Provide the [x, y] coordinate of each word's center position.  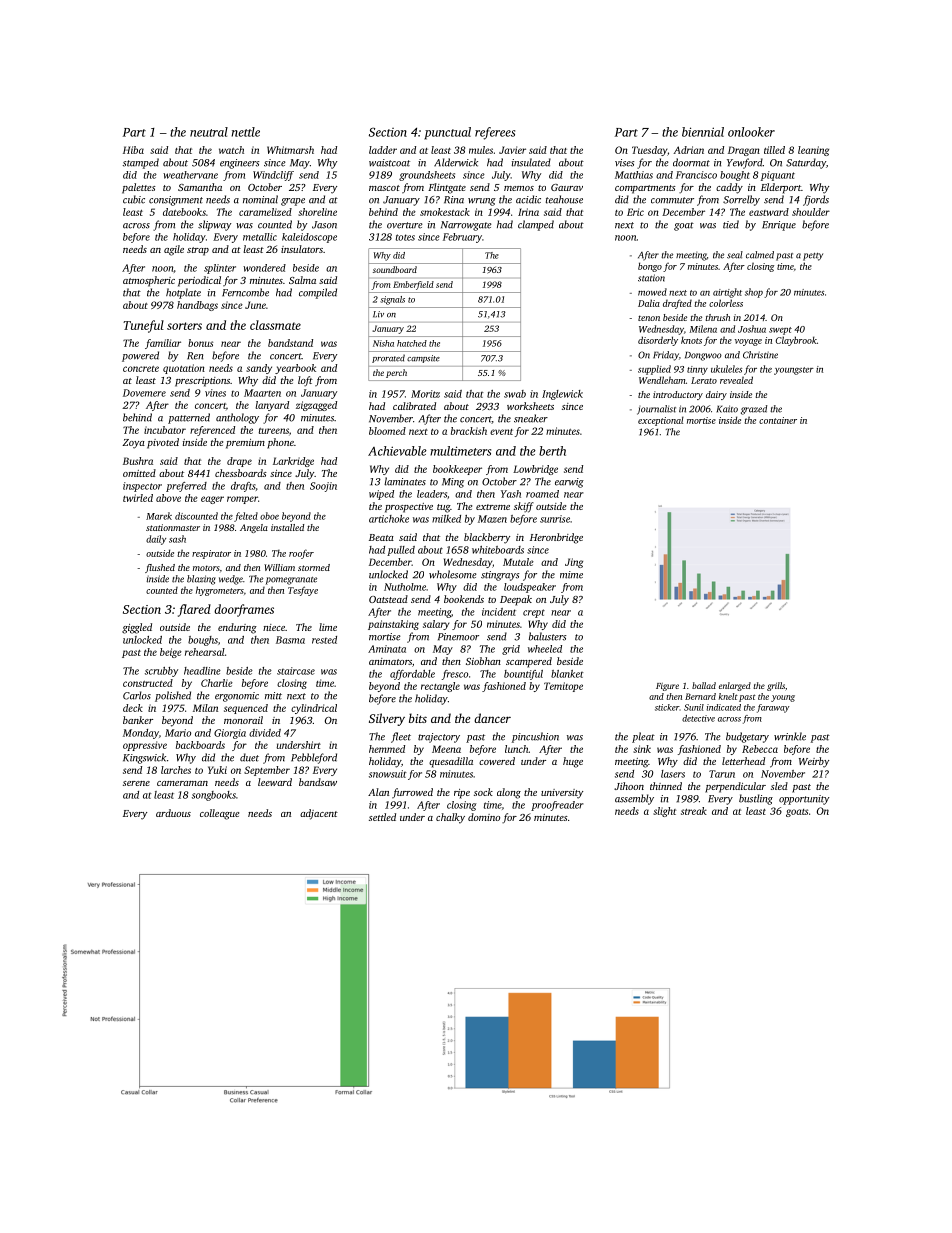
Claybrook [796, 341]
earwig [569, 483]
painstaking [393, 625]
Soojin [323, 487]
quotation [184, 369]
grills [776, 686]
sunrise [555, 519]
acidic [528, 199]
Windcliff [273, 176]
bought [735, 176]
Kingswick [144, 758]
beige [171, 653]
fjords [816, 200]
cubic [134, 199]
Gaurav [567, 187]
